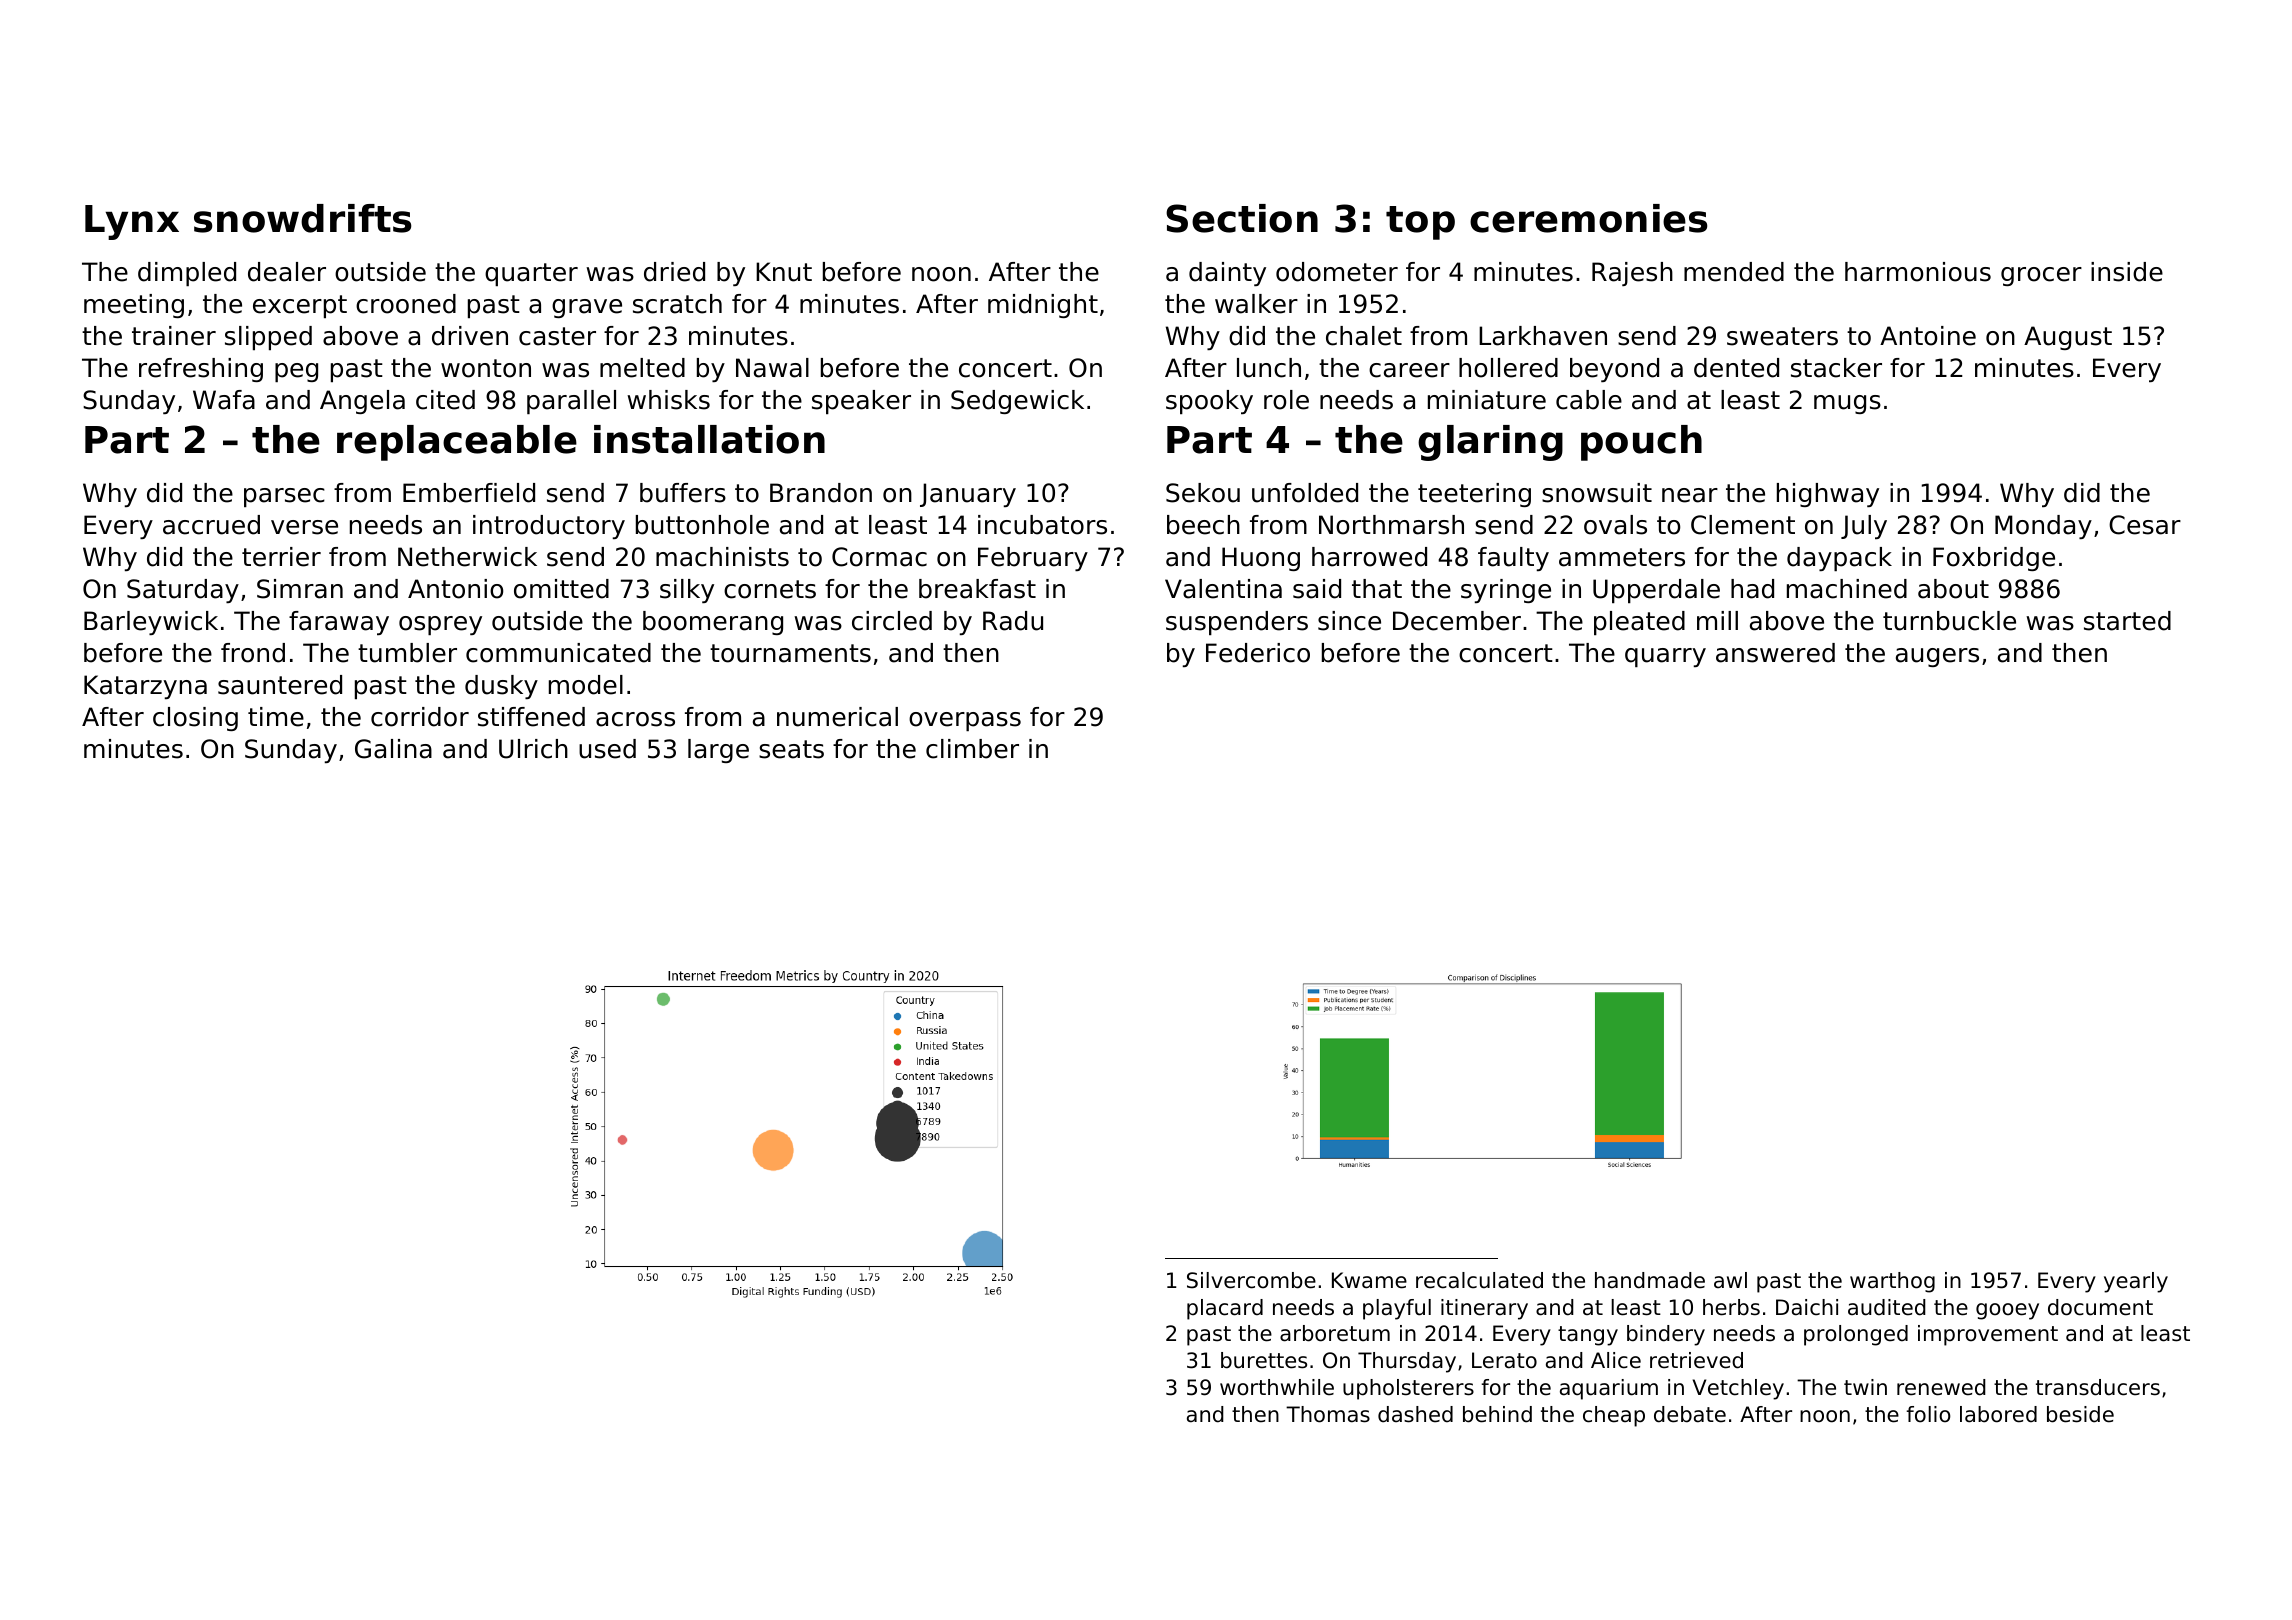 This image has width=2292, height=1620. What do you see at coordinates (224, 400) in the image?
I see `Wafa` at bounding box center [224, 400].
